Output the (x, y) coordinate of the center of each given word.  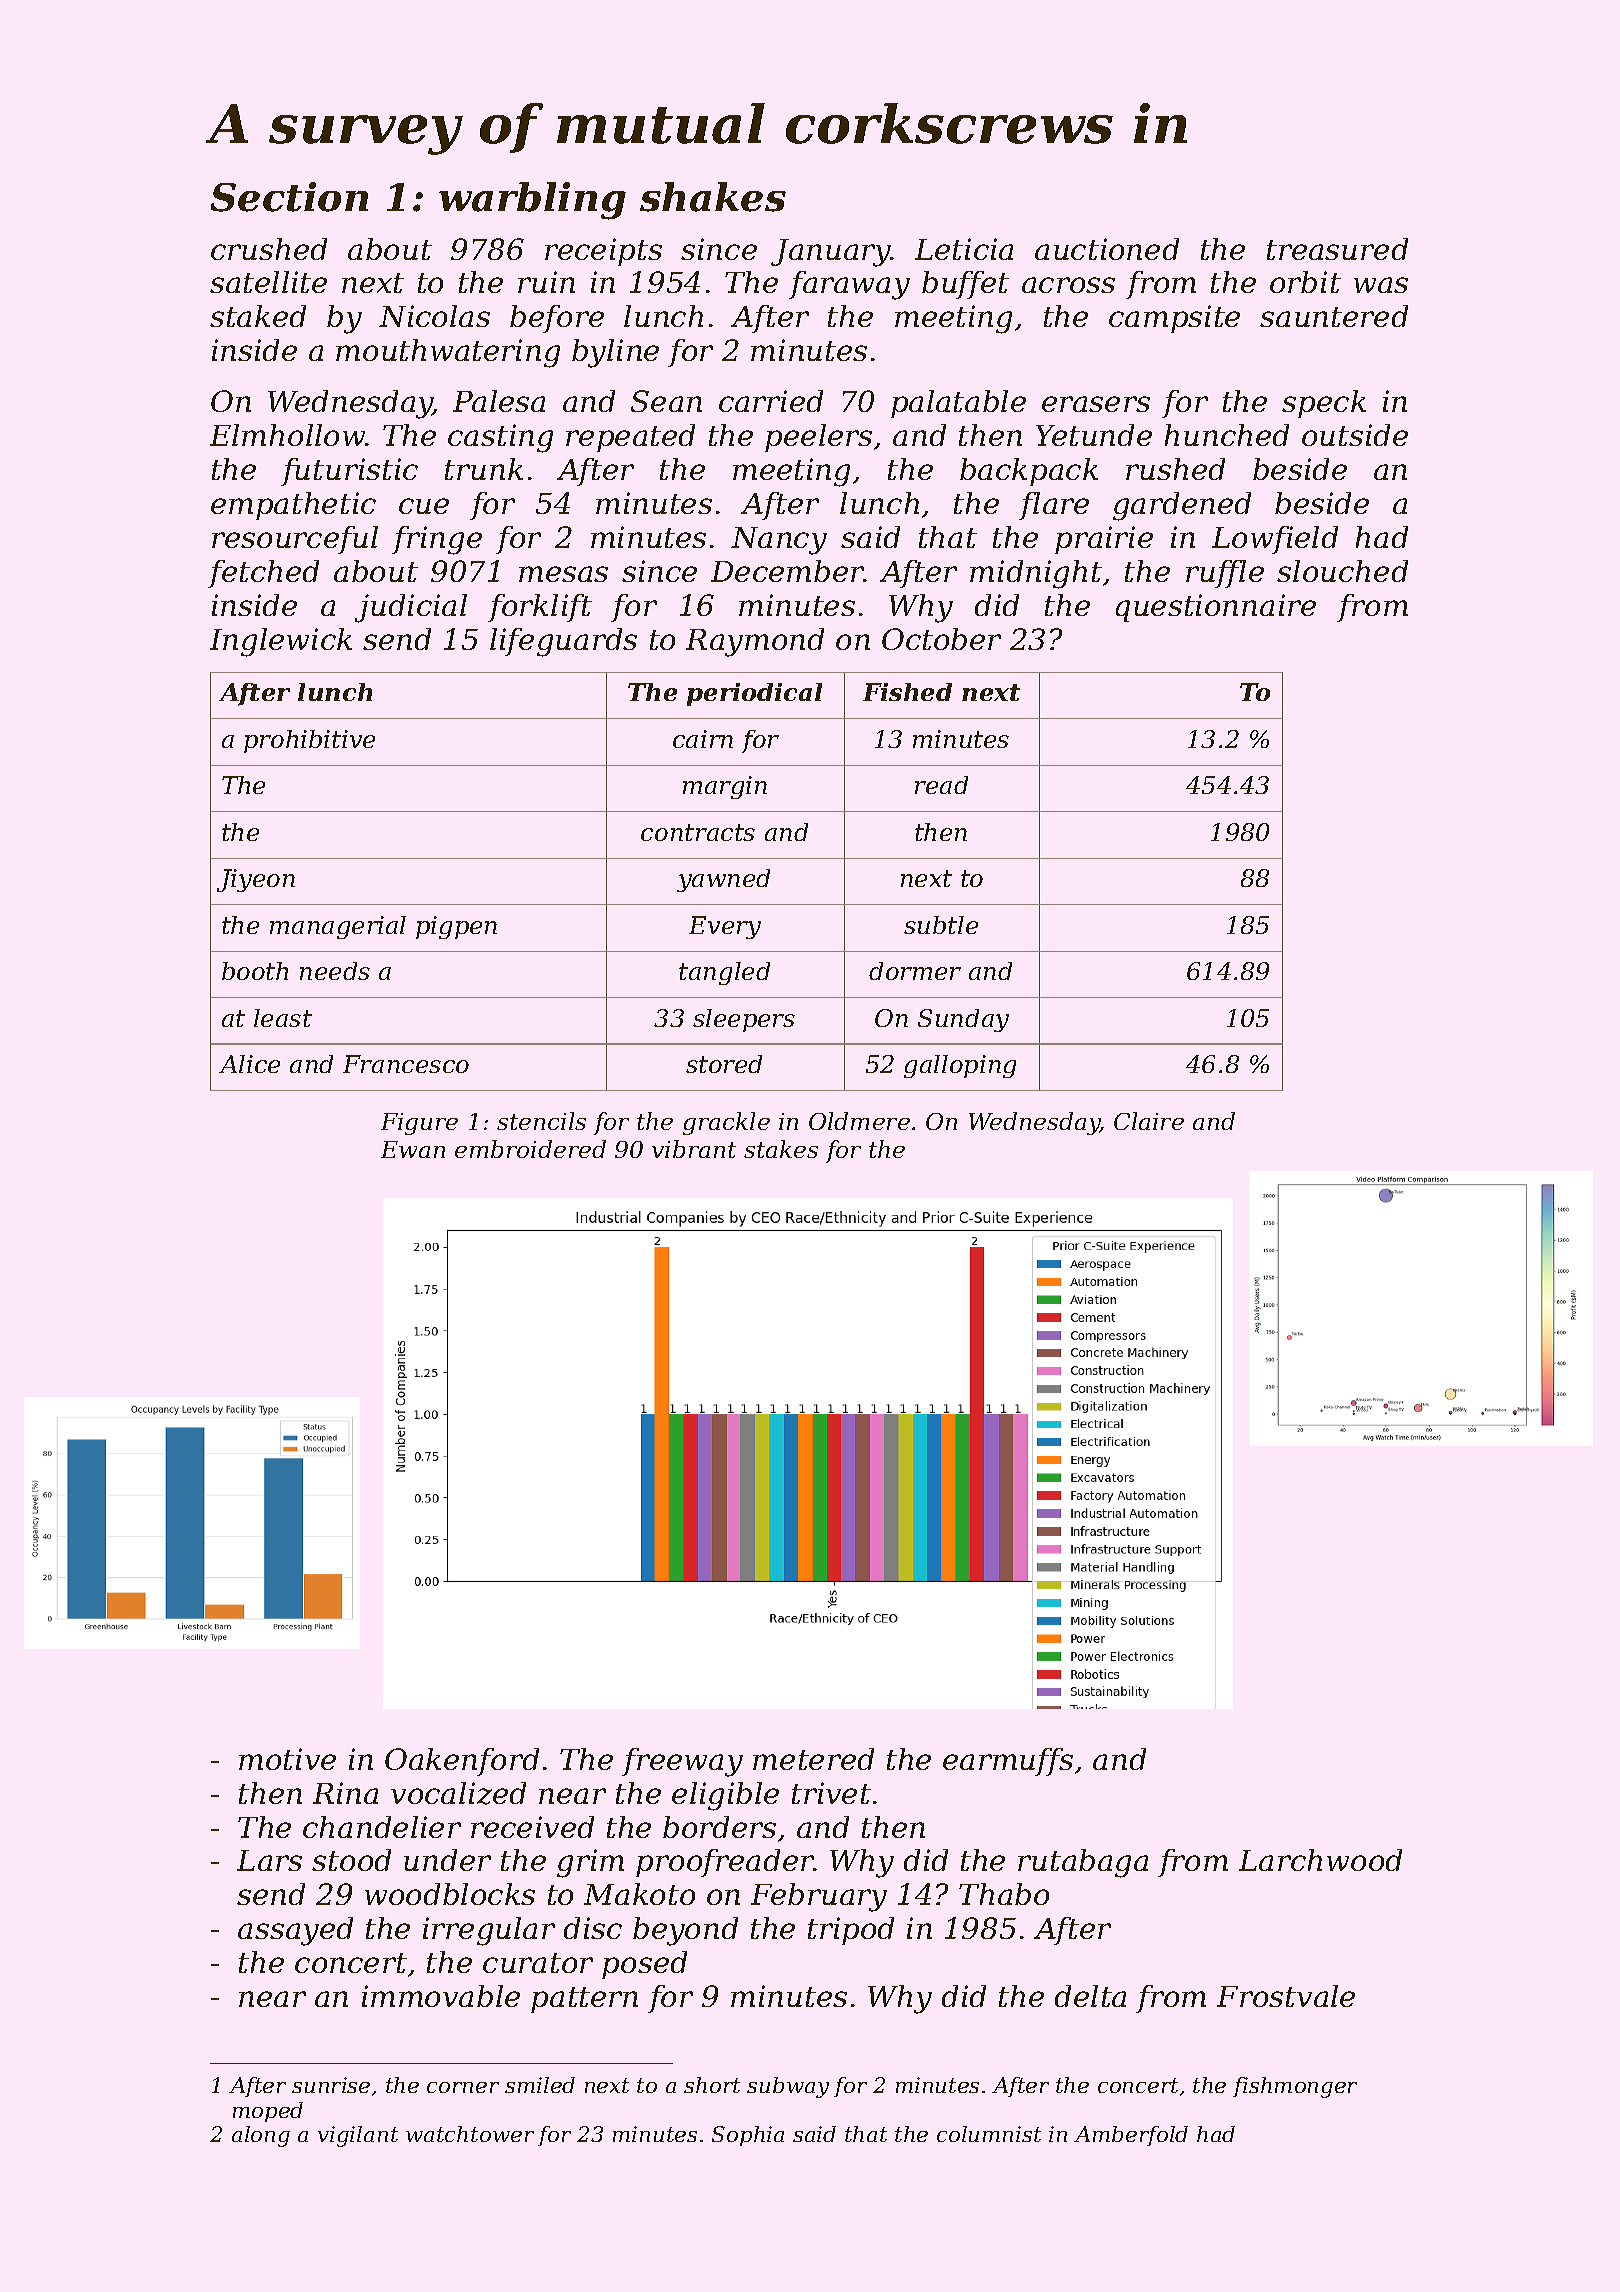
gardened (1182, 506)
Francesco (406, 1064)
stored (724, 1064)
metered (813, 1759)
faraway (849, 285)
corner (463, 2087)
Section (289, 197)
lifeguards (563, 642)
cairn (703, 739)
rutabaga (1083, 1863)
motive (287, 1759)
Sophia (748, 2136)
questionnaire (1216, 608)
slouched (1342, 571)
